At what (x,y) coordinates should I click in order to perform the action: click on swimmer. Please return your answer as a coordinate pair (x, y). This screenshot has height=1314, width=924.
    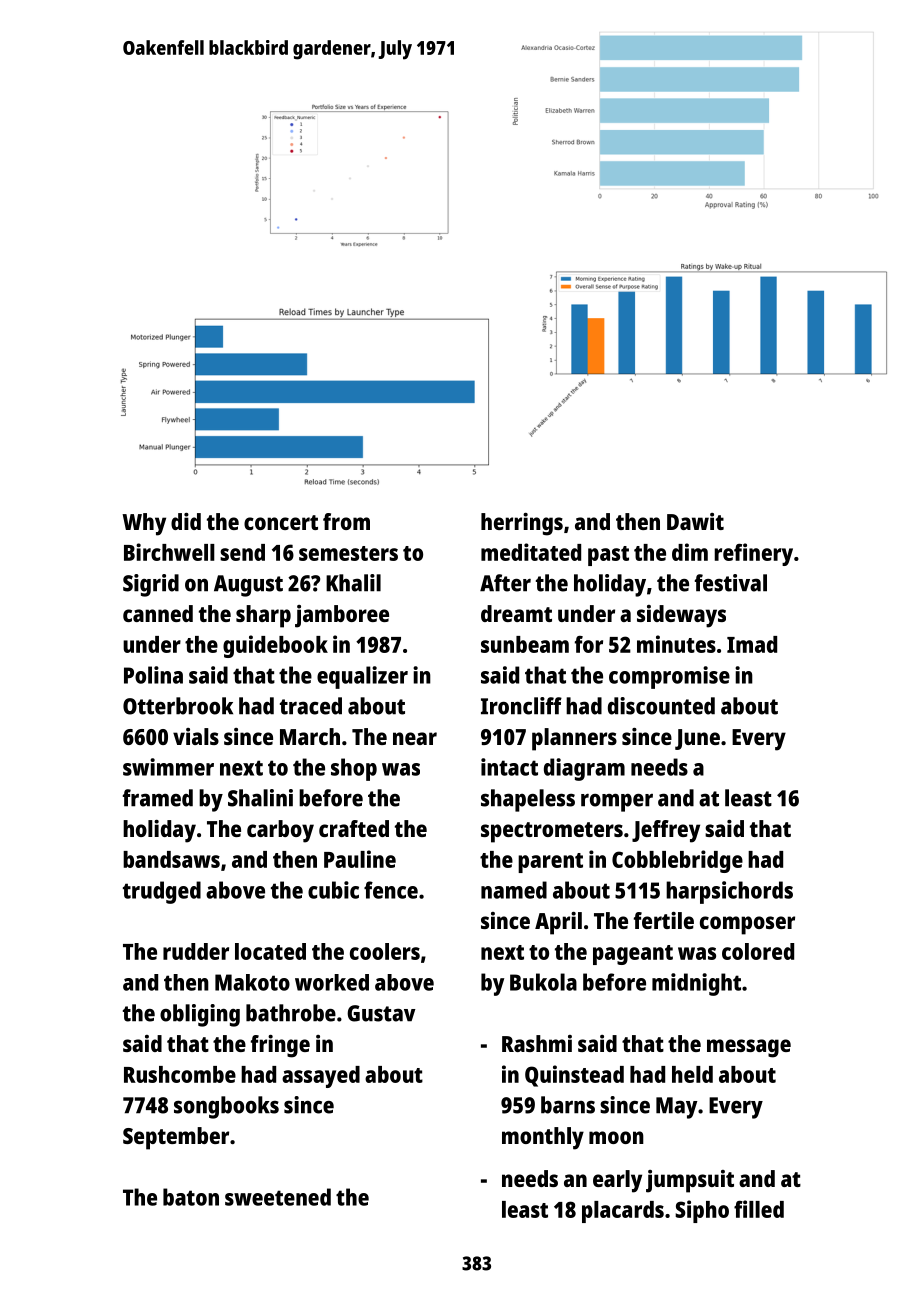
    Looking at the image, I should click on (168, 767).
